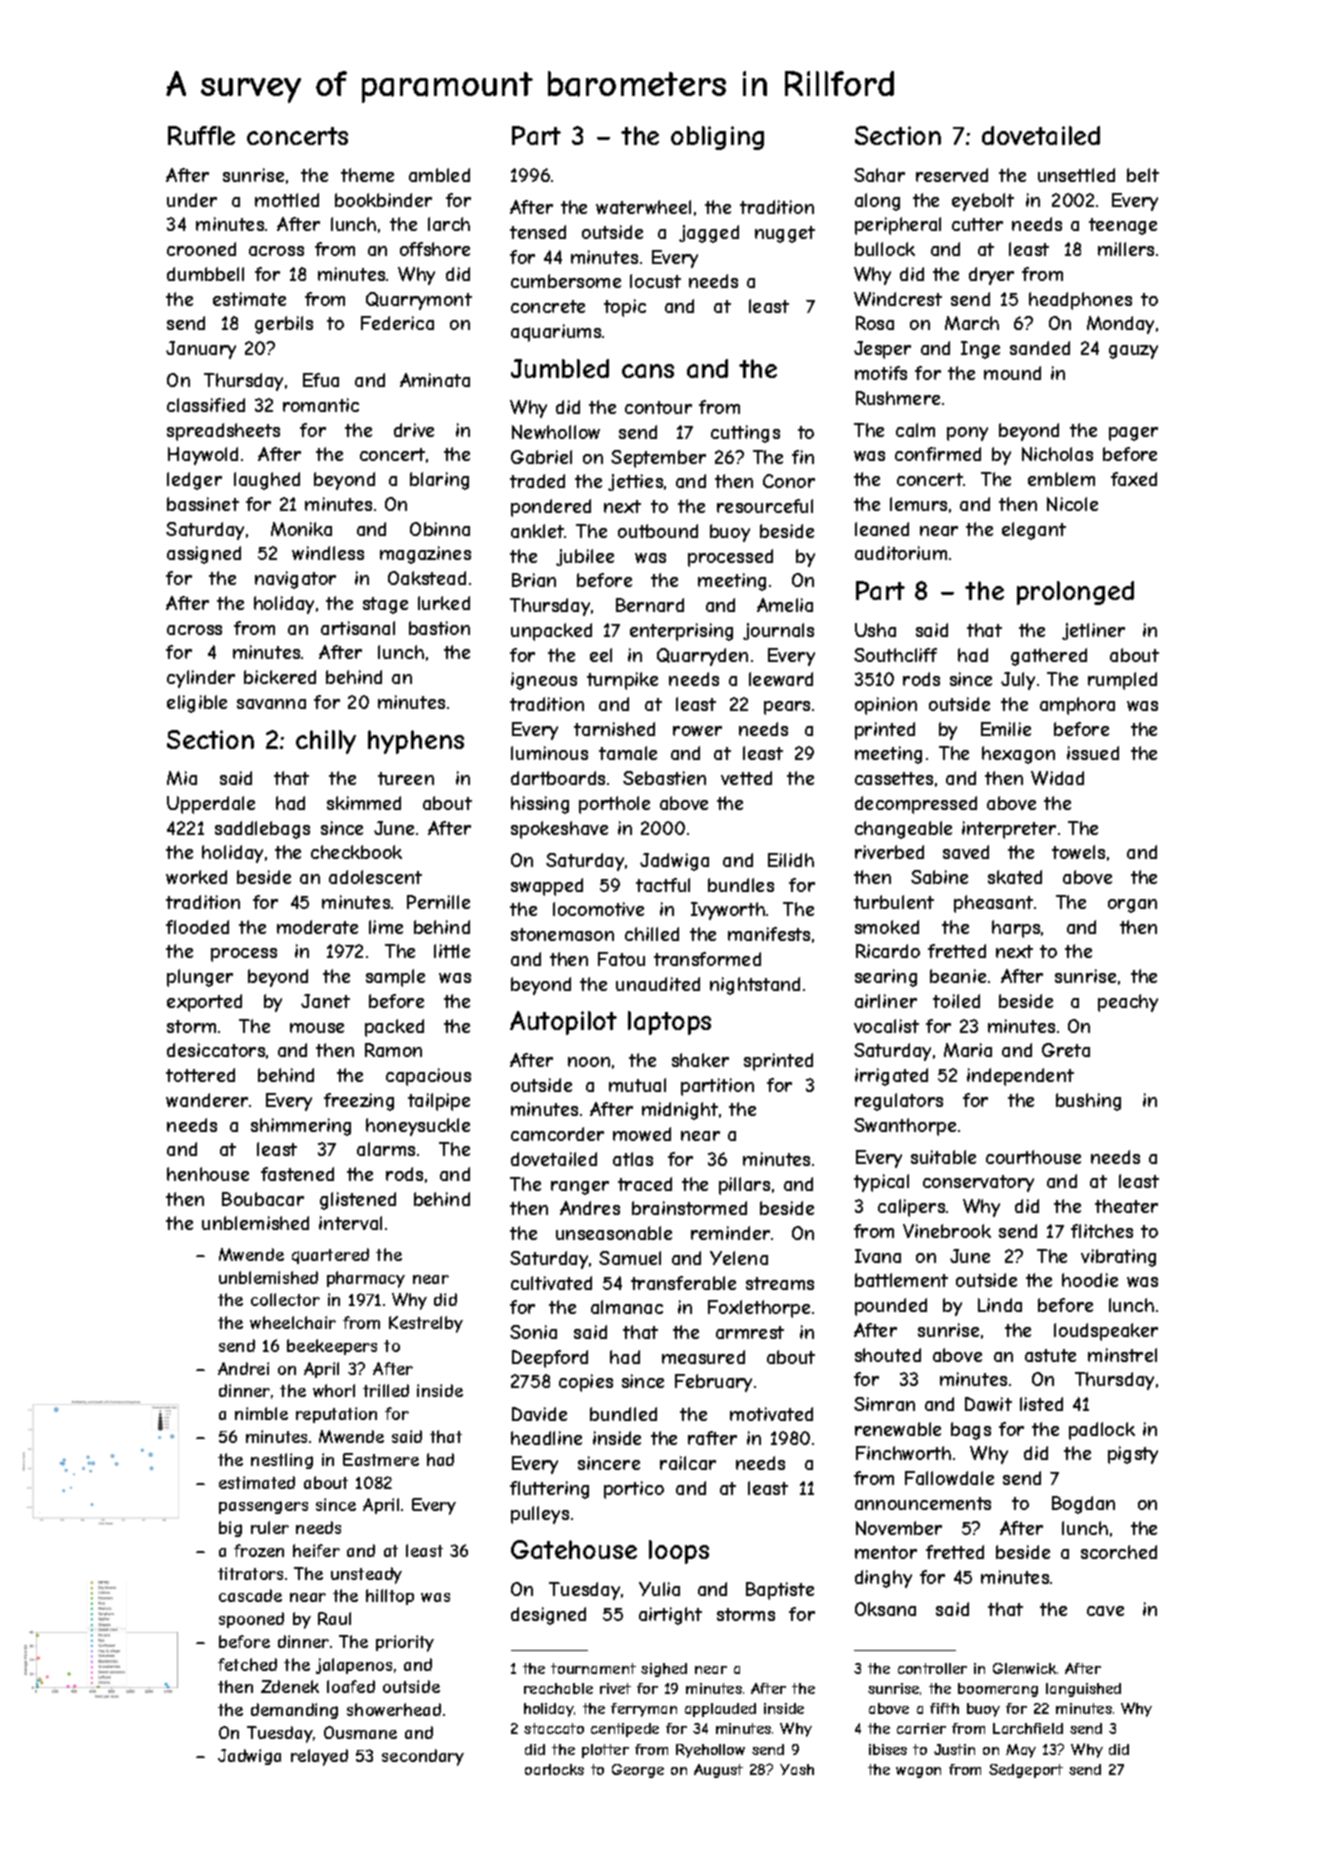 The height and width of the screenshot is (1876, 1326). What do you see at coordinates (1133, 352) in the screenshot?
I see `gauzy` at bounding box center [1133, 352].
